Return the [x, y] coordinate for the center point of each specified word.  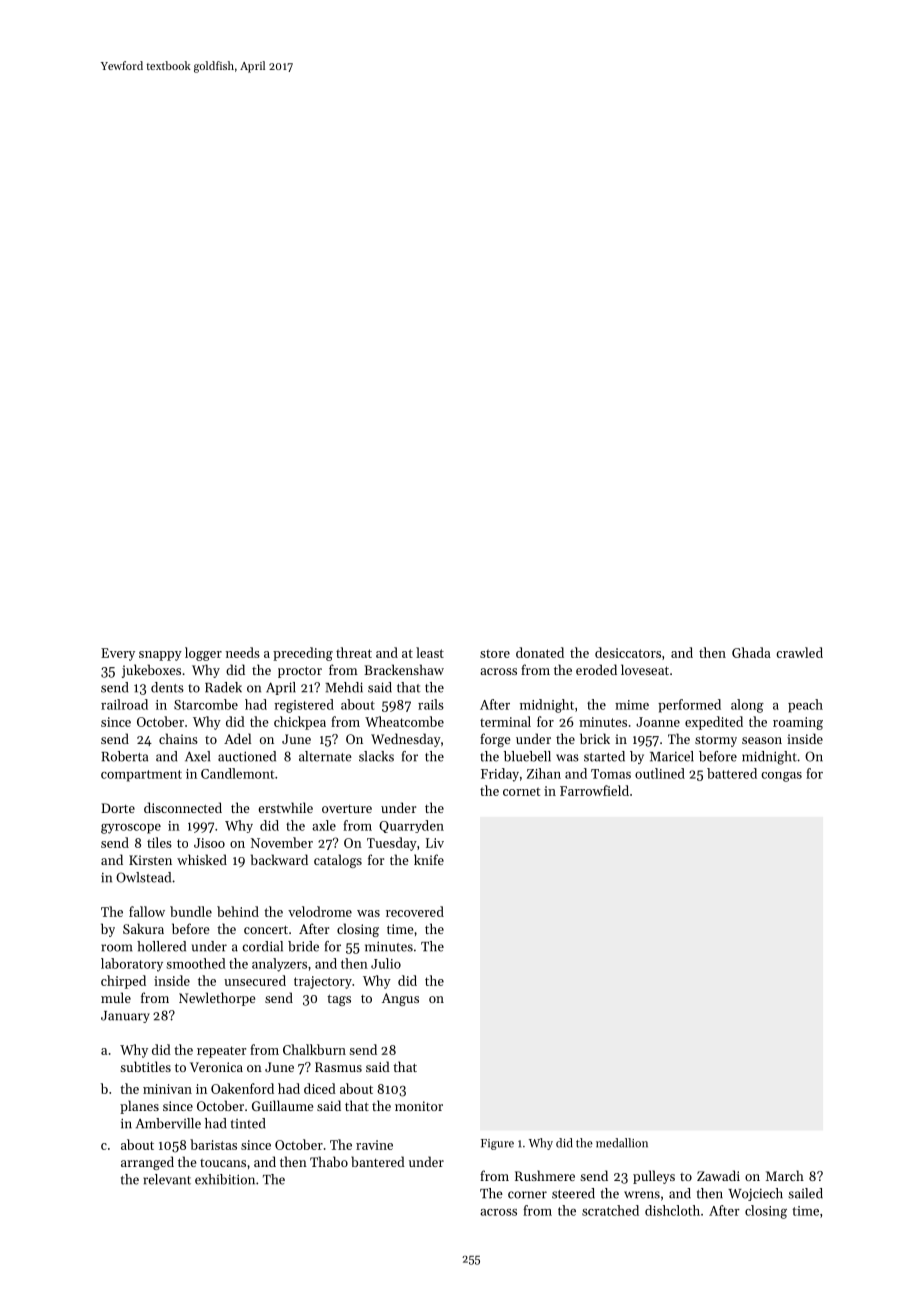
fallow [147, 911]
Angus [400, 999]
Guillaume [282, 1105]
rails [431, 704]
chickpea [300, 723]
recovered [415, 911]
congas [781, 777]
